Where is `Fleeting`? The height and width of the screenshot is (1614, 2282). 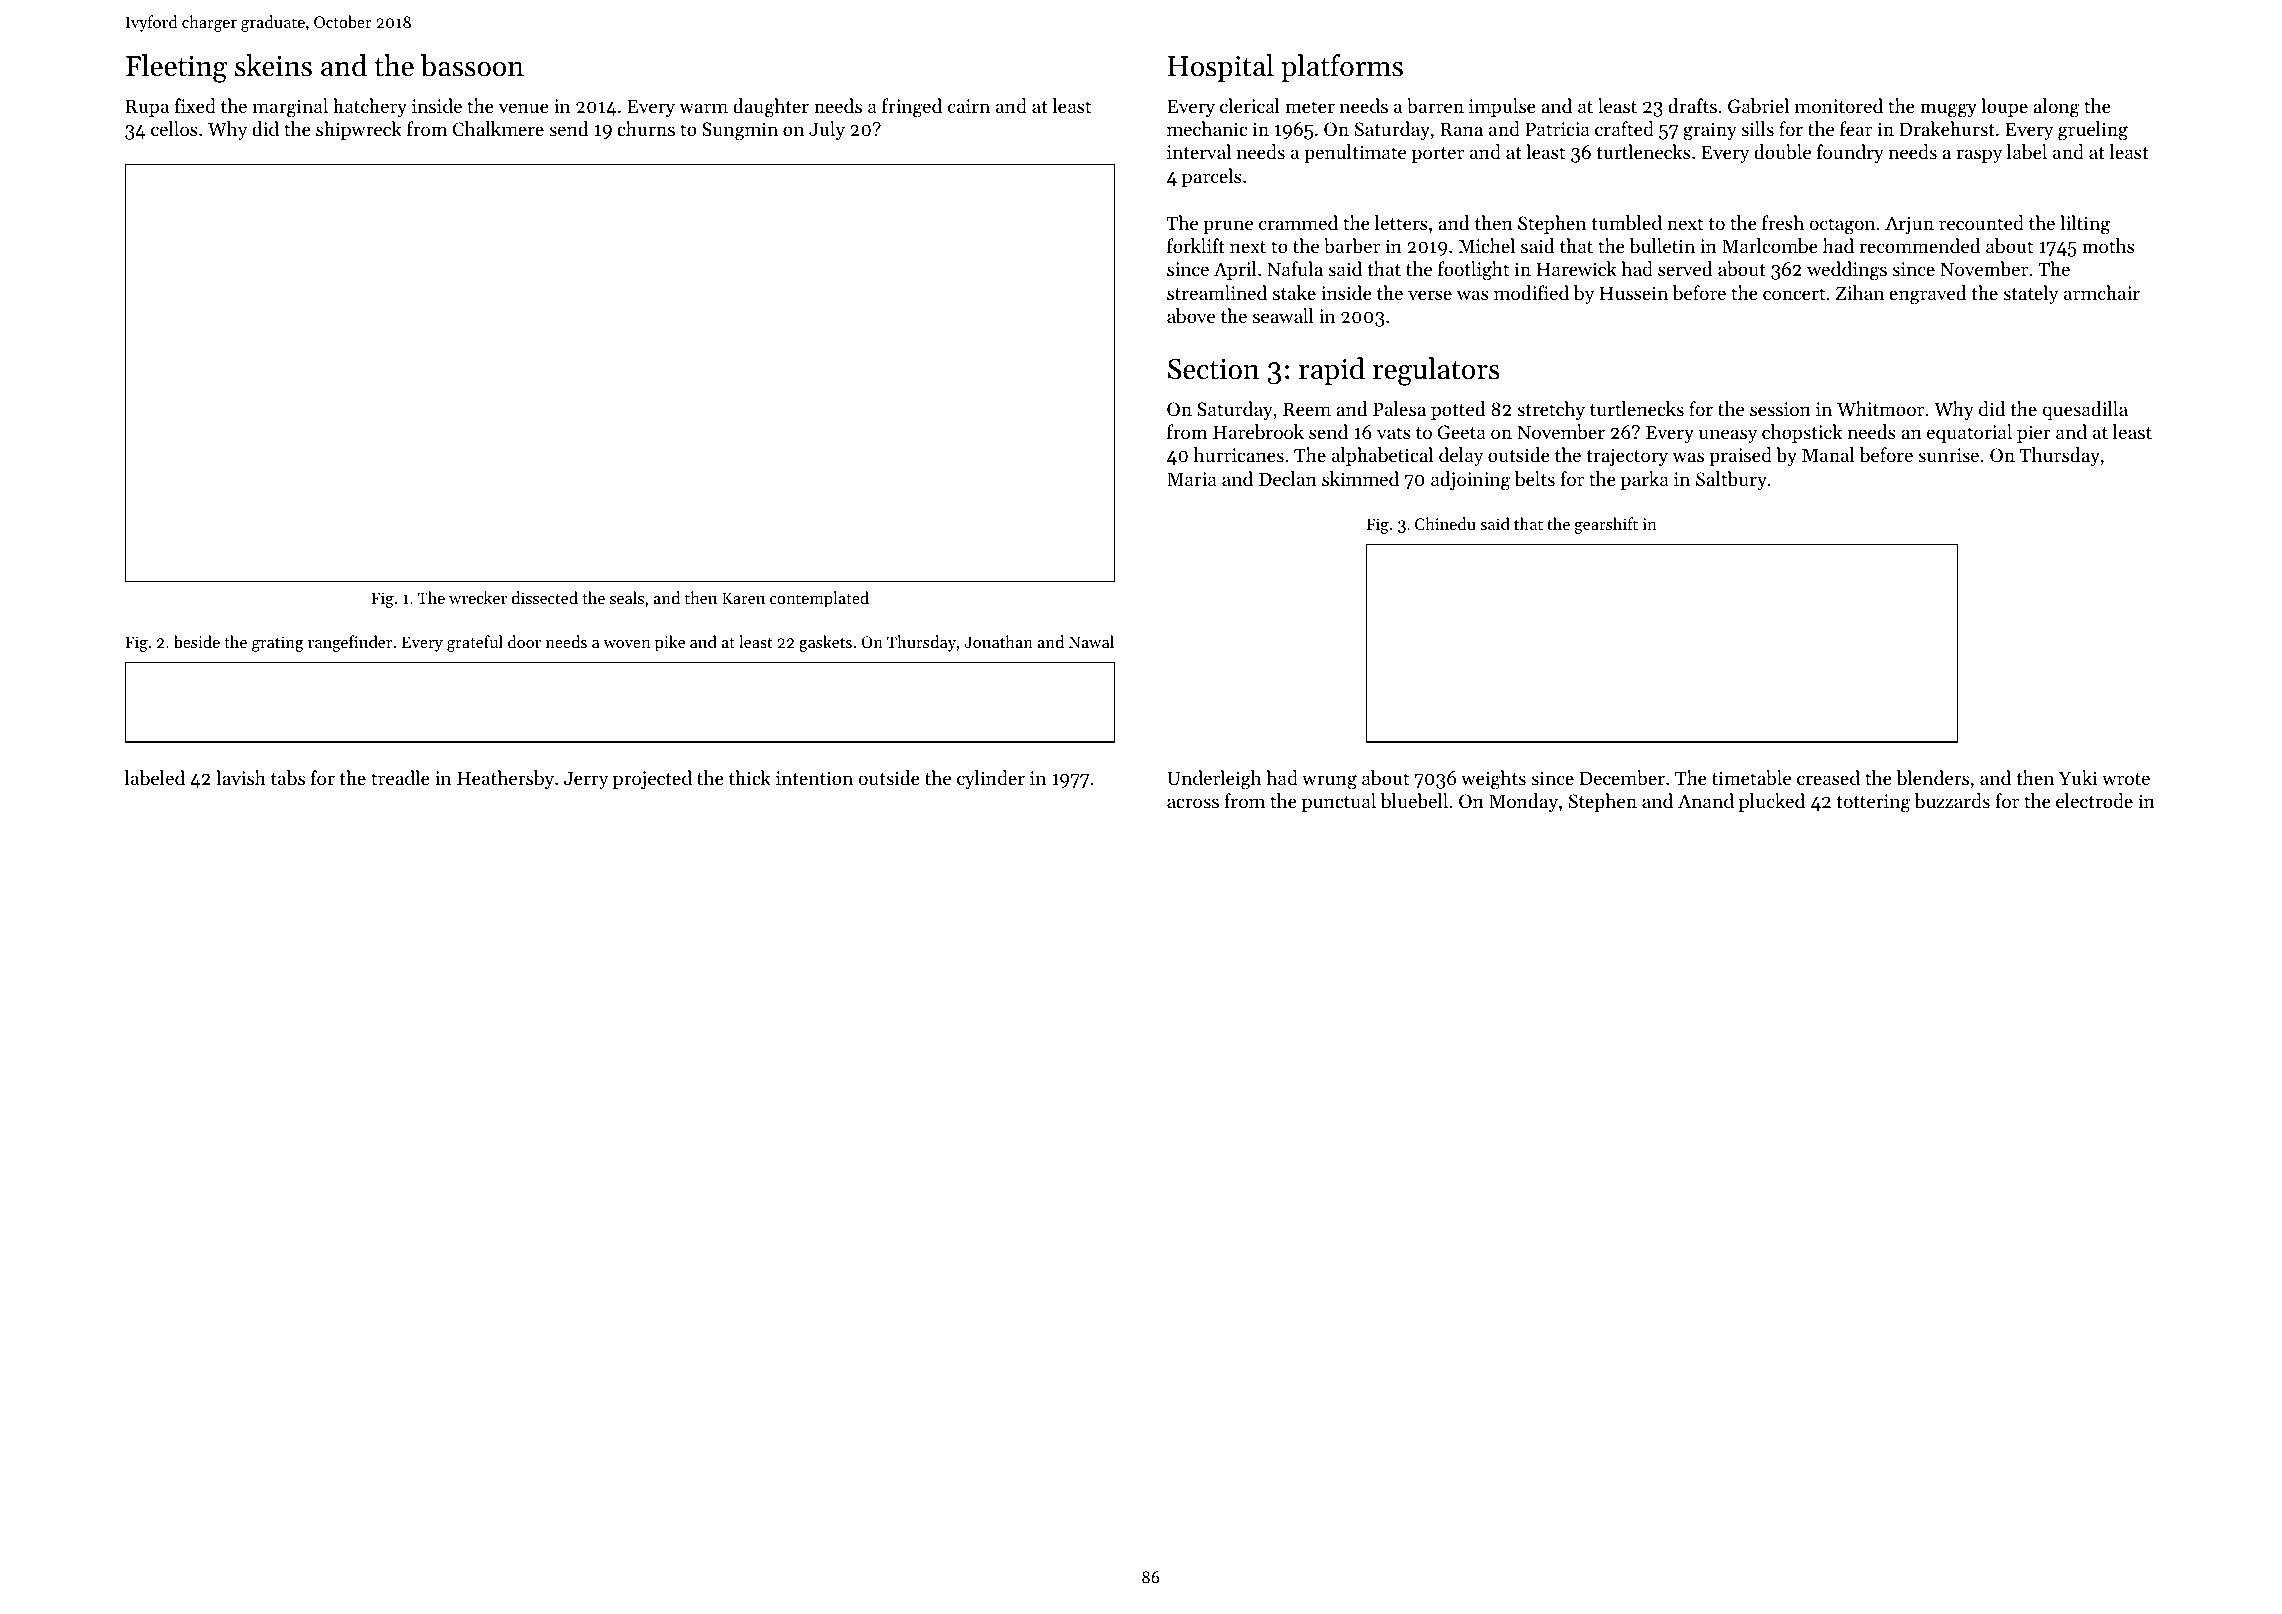
Fleeting is located at coordinates (176, 68).
